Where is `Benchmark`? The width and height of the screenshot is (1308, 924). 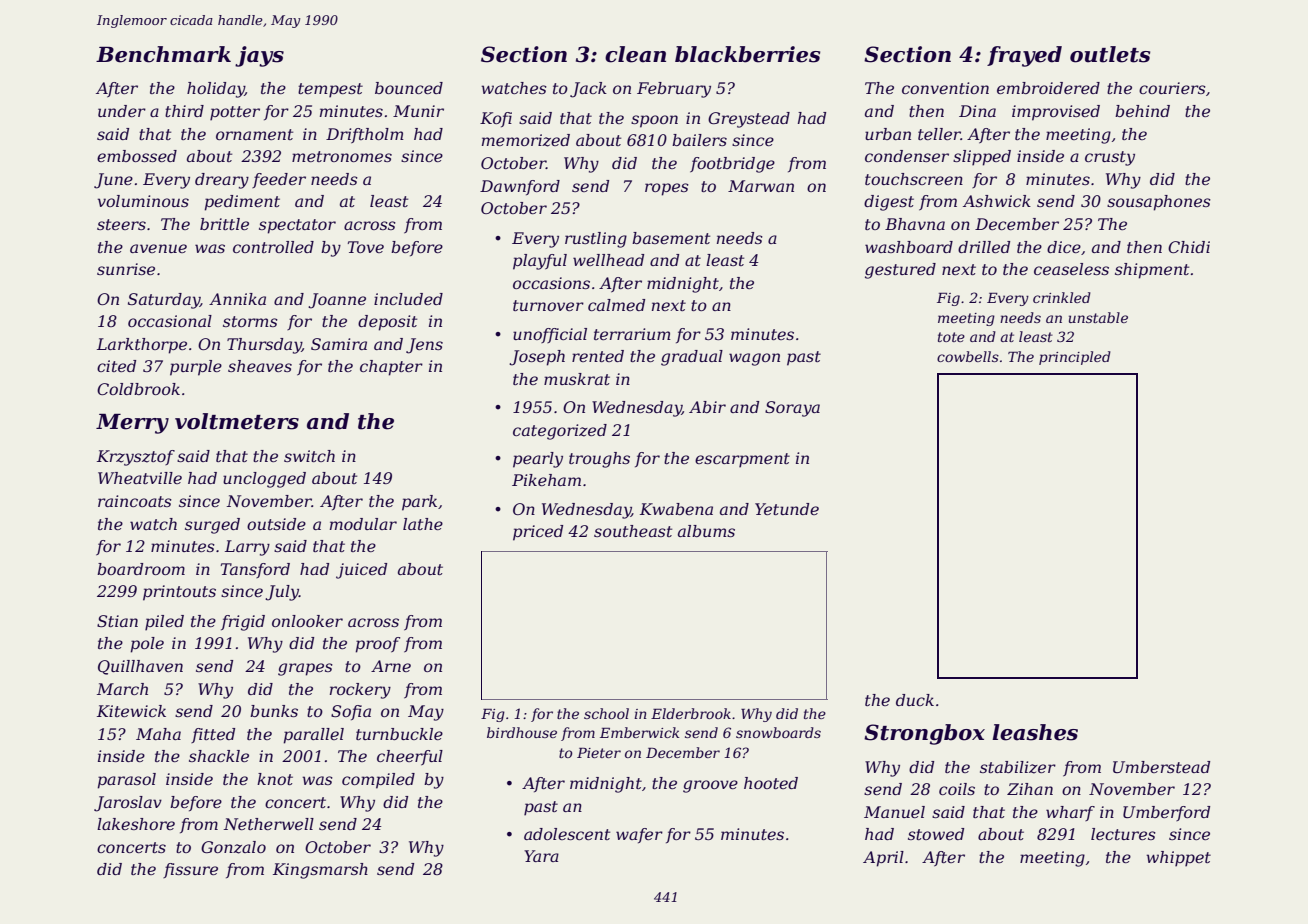
Benchmark is located at coordinates (163, 54).
